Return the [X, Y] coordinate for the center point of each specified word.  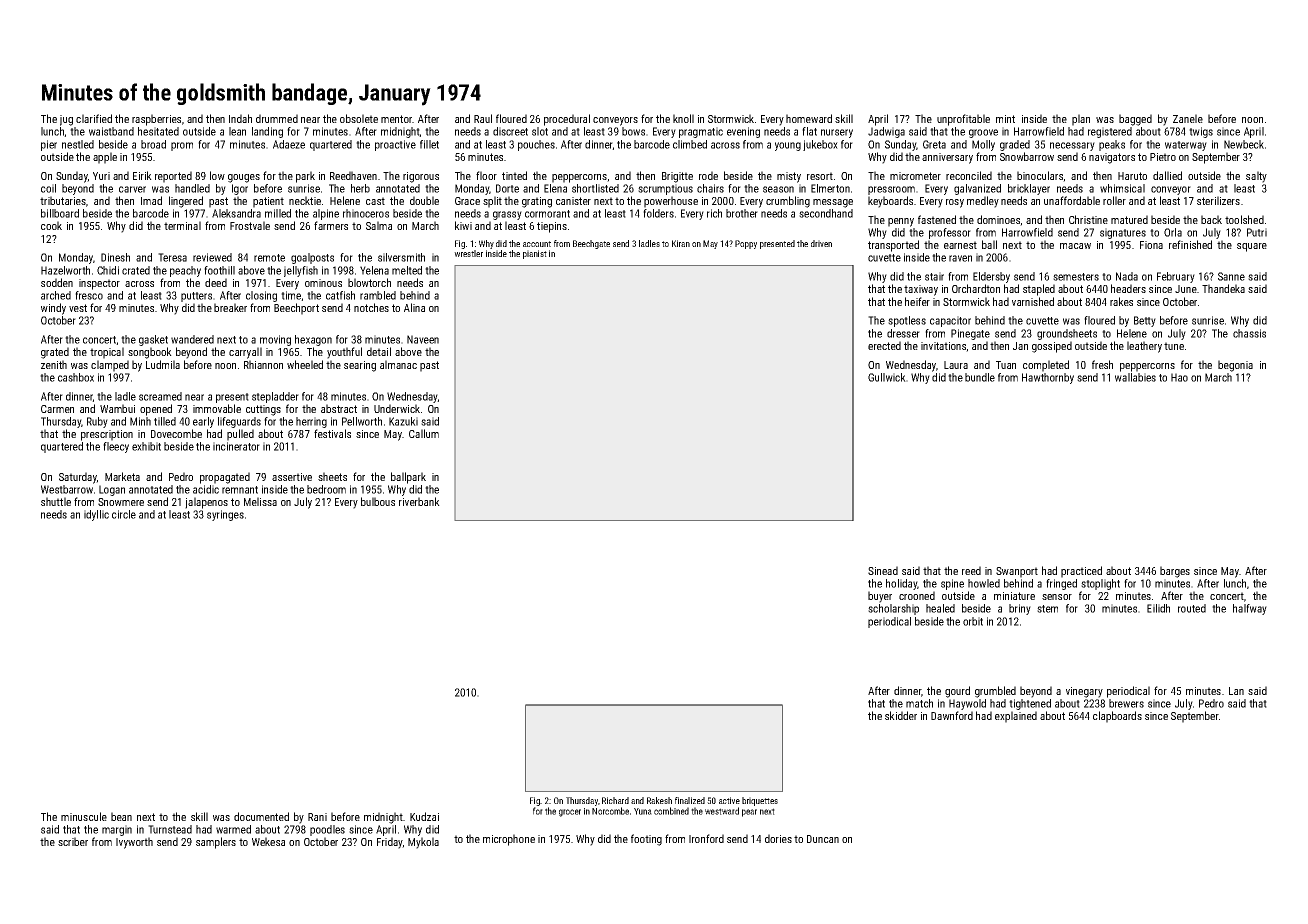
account [537, 244]
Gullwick [887, 377]
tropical [107, 353]
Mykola [423, 843]
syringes [225, 515]
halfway [1250, 609]
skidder [901, 715]
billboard [60, 213]
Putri [1257, 232]
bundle [980, 377]
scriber [73, 841]
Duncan [823, 839]
